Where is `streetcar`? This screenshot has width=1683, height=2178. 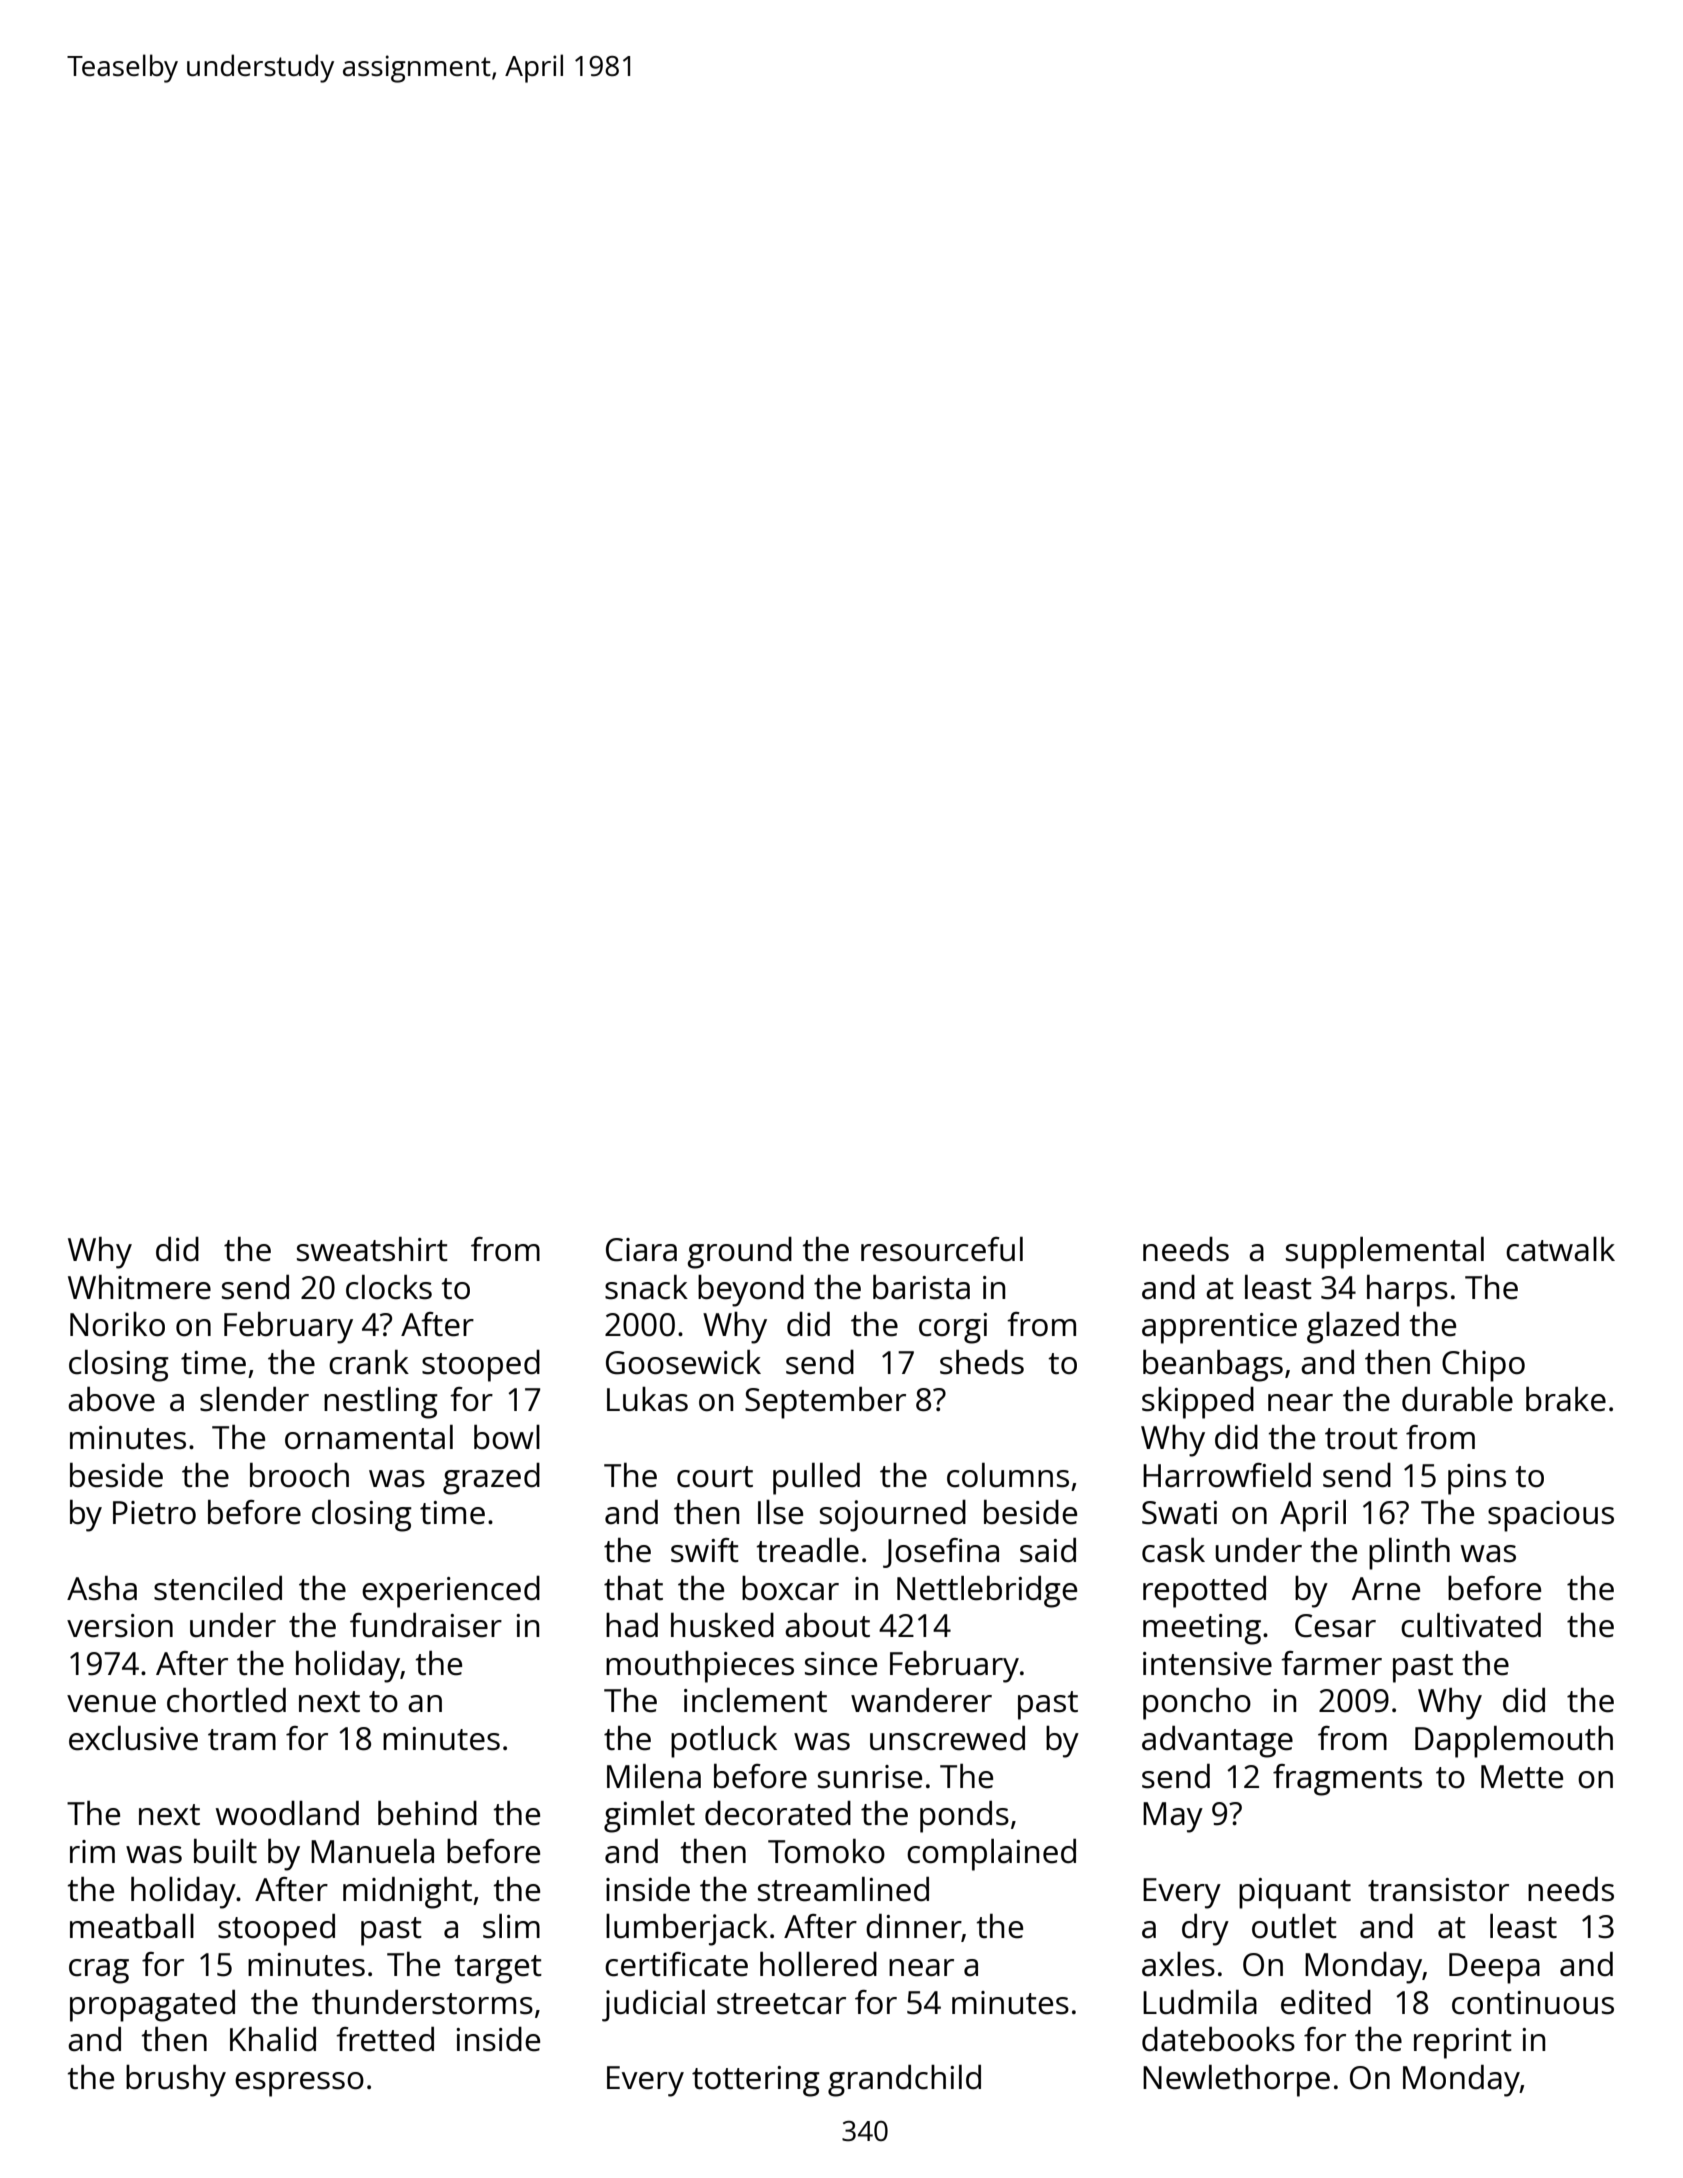 streetcar is located at coordinates (781, 2004).
